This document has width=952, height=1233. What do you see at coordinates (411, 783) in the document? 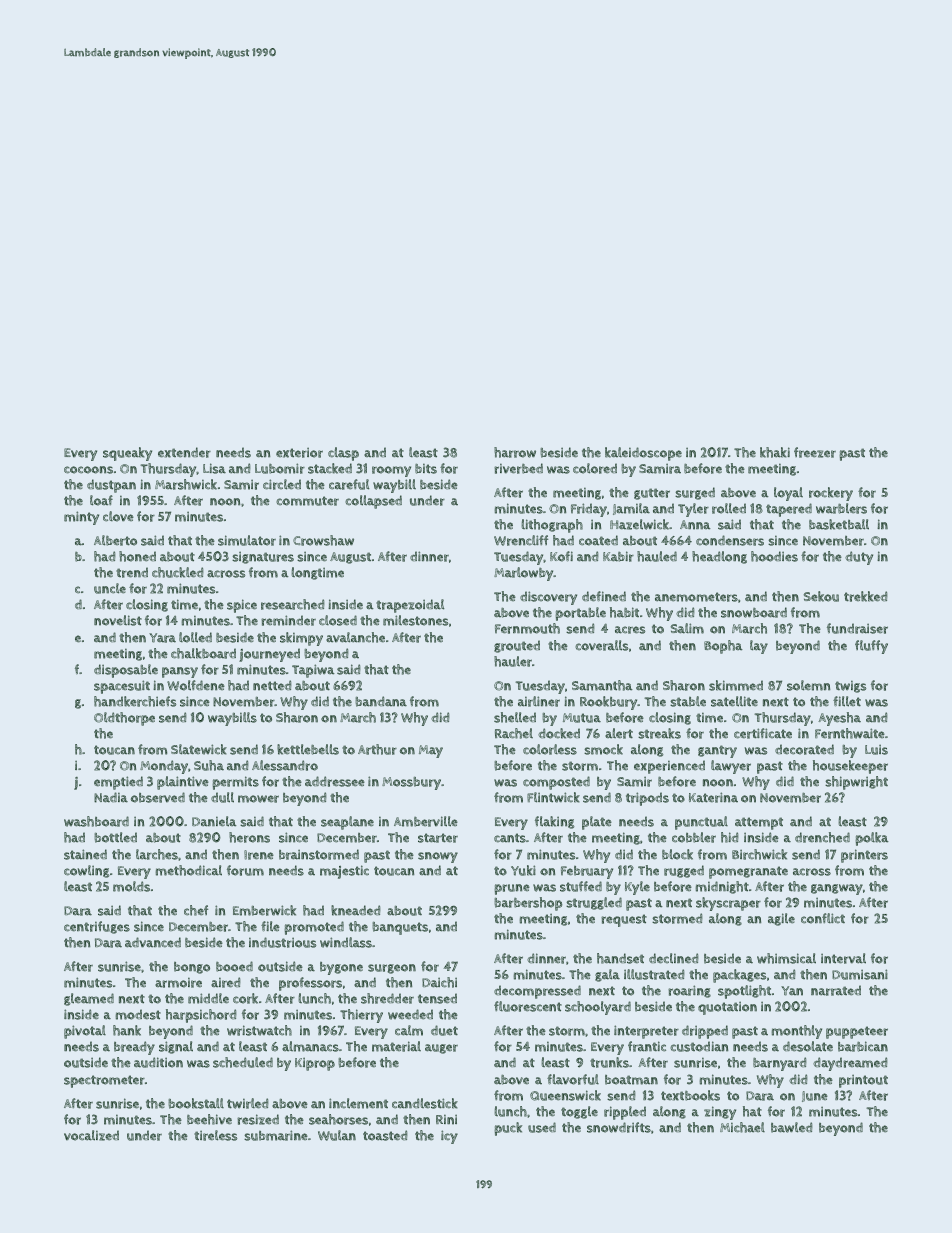
I see `Mossbury` at bounding box center [411, 783].
